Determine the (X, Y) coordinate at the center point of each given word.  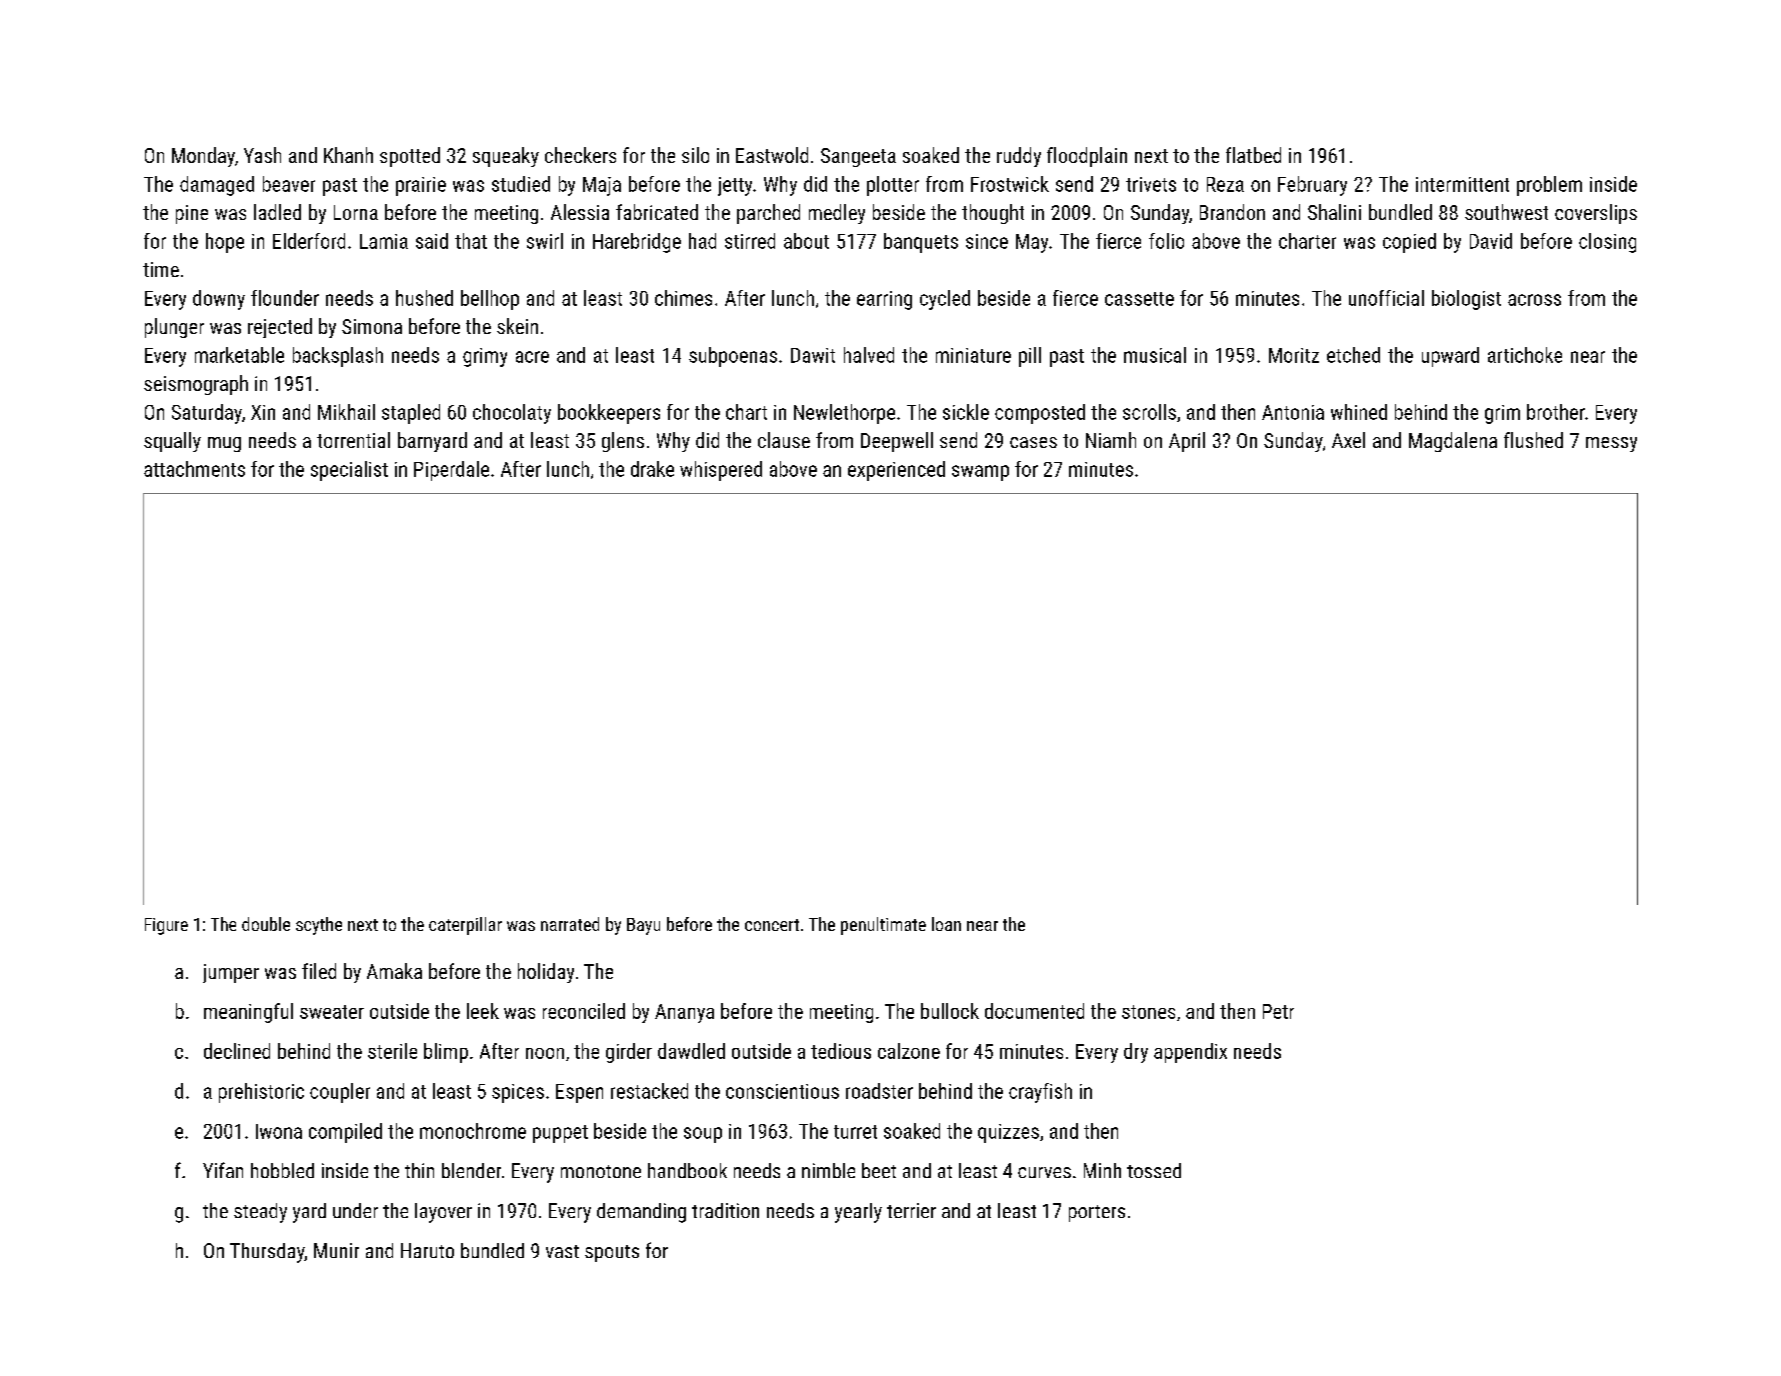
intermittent (1462, 184)
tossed (1154, 1170)
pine (192, 214)
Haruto (427, 1250)
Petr (1278, 1011)
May (1032, 243)
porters (1097, 1213)
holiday (546, 973)
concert (772, 925)
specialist (349, 471)
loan (946, 924)
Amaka (394, 971)
